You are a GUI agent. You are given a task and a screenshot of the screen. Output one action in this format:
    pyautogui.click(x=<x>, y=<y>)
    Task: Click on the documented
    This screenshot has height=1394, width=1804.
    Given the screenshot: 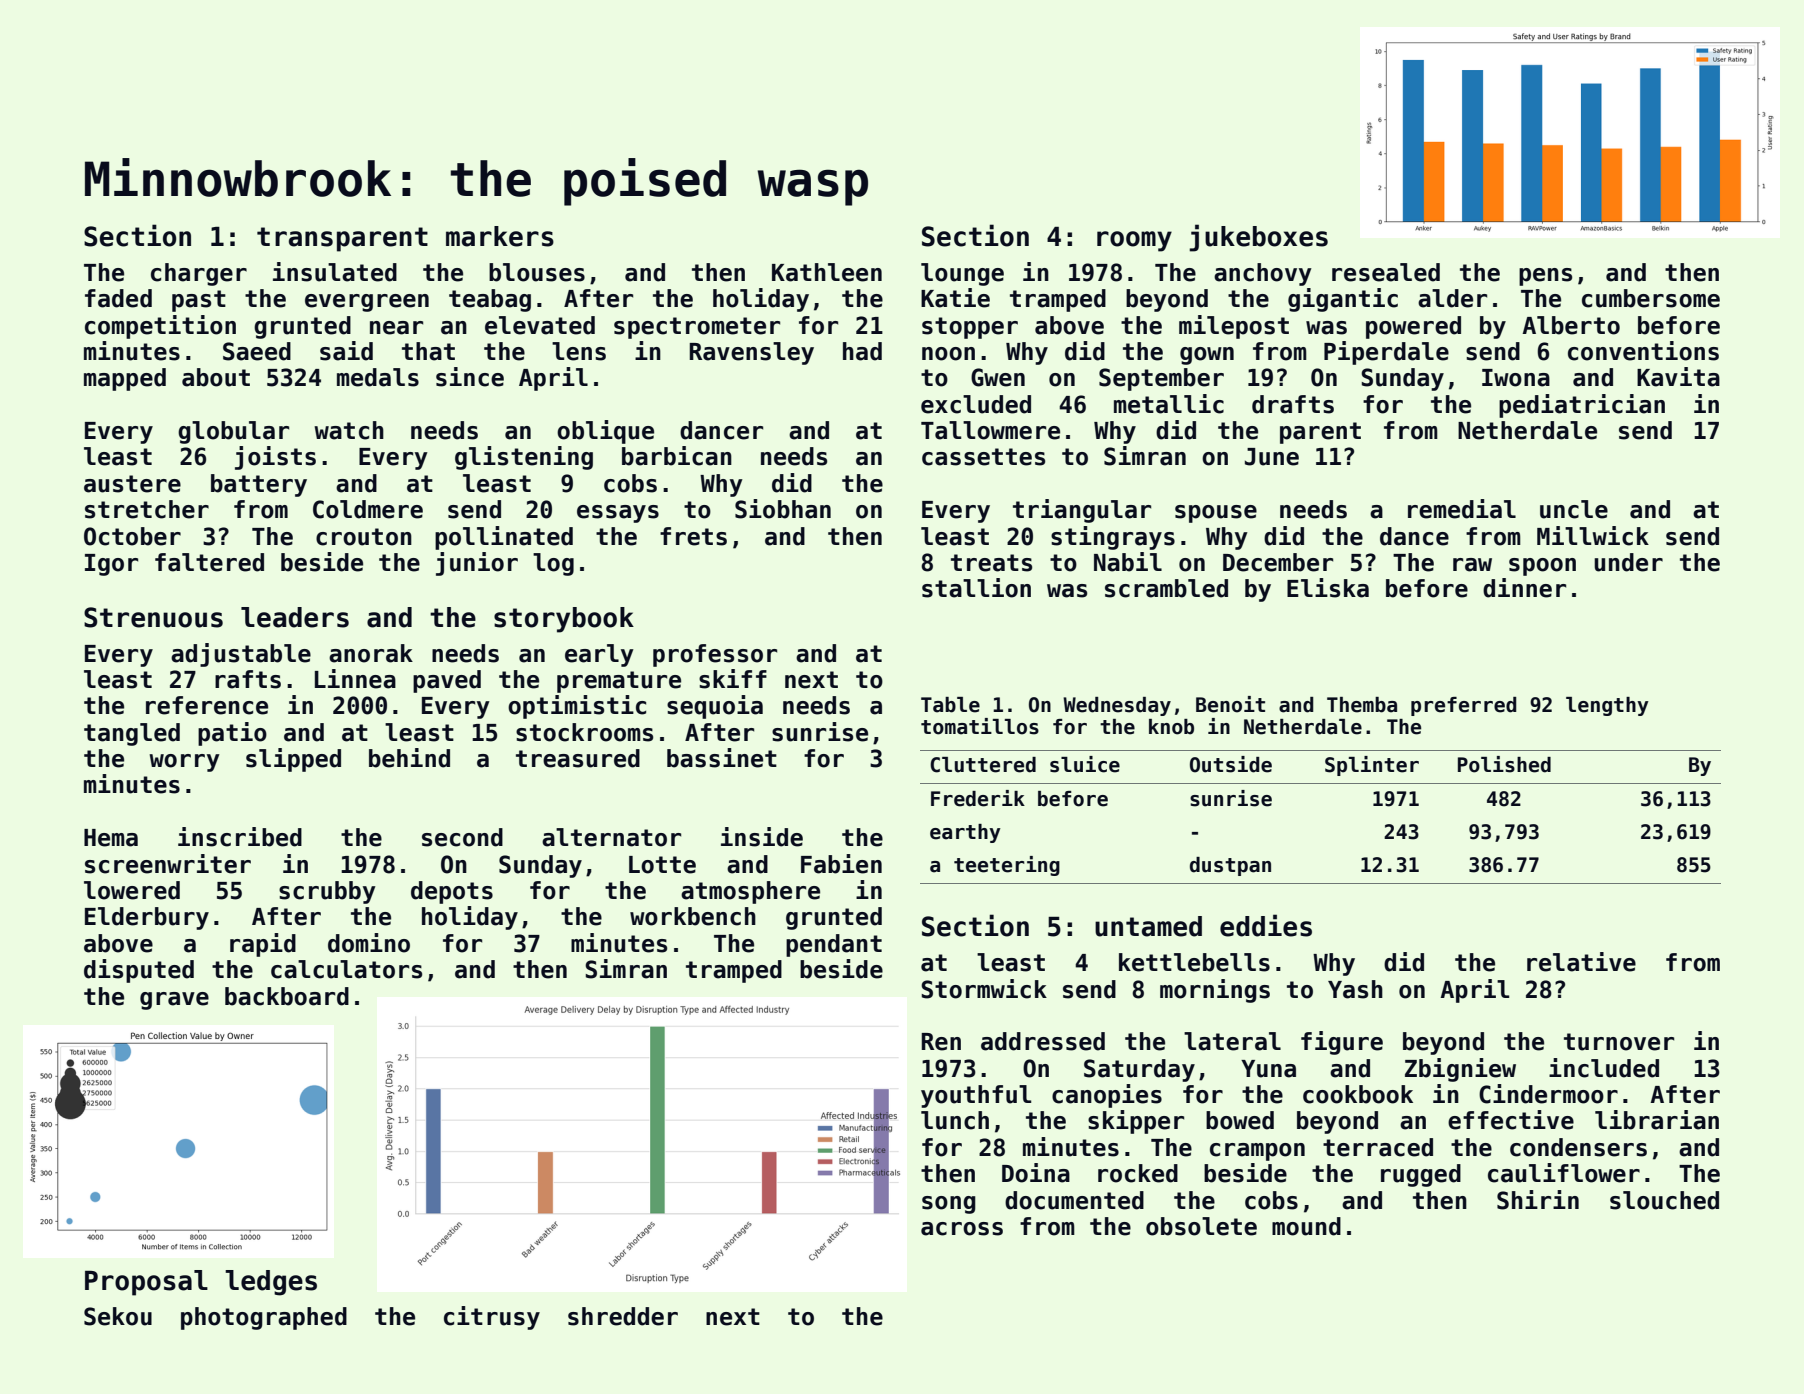 What is the action you would take?
    pyautogui.click(x=1074, y=1200)
